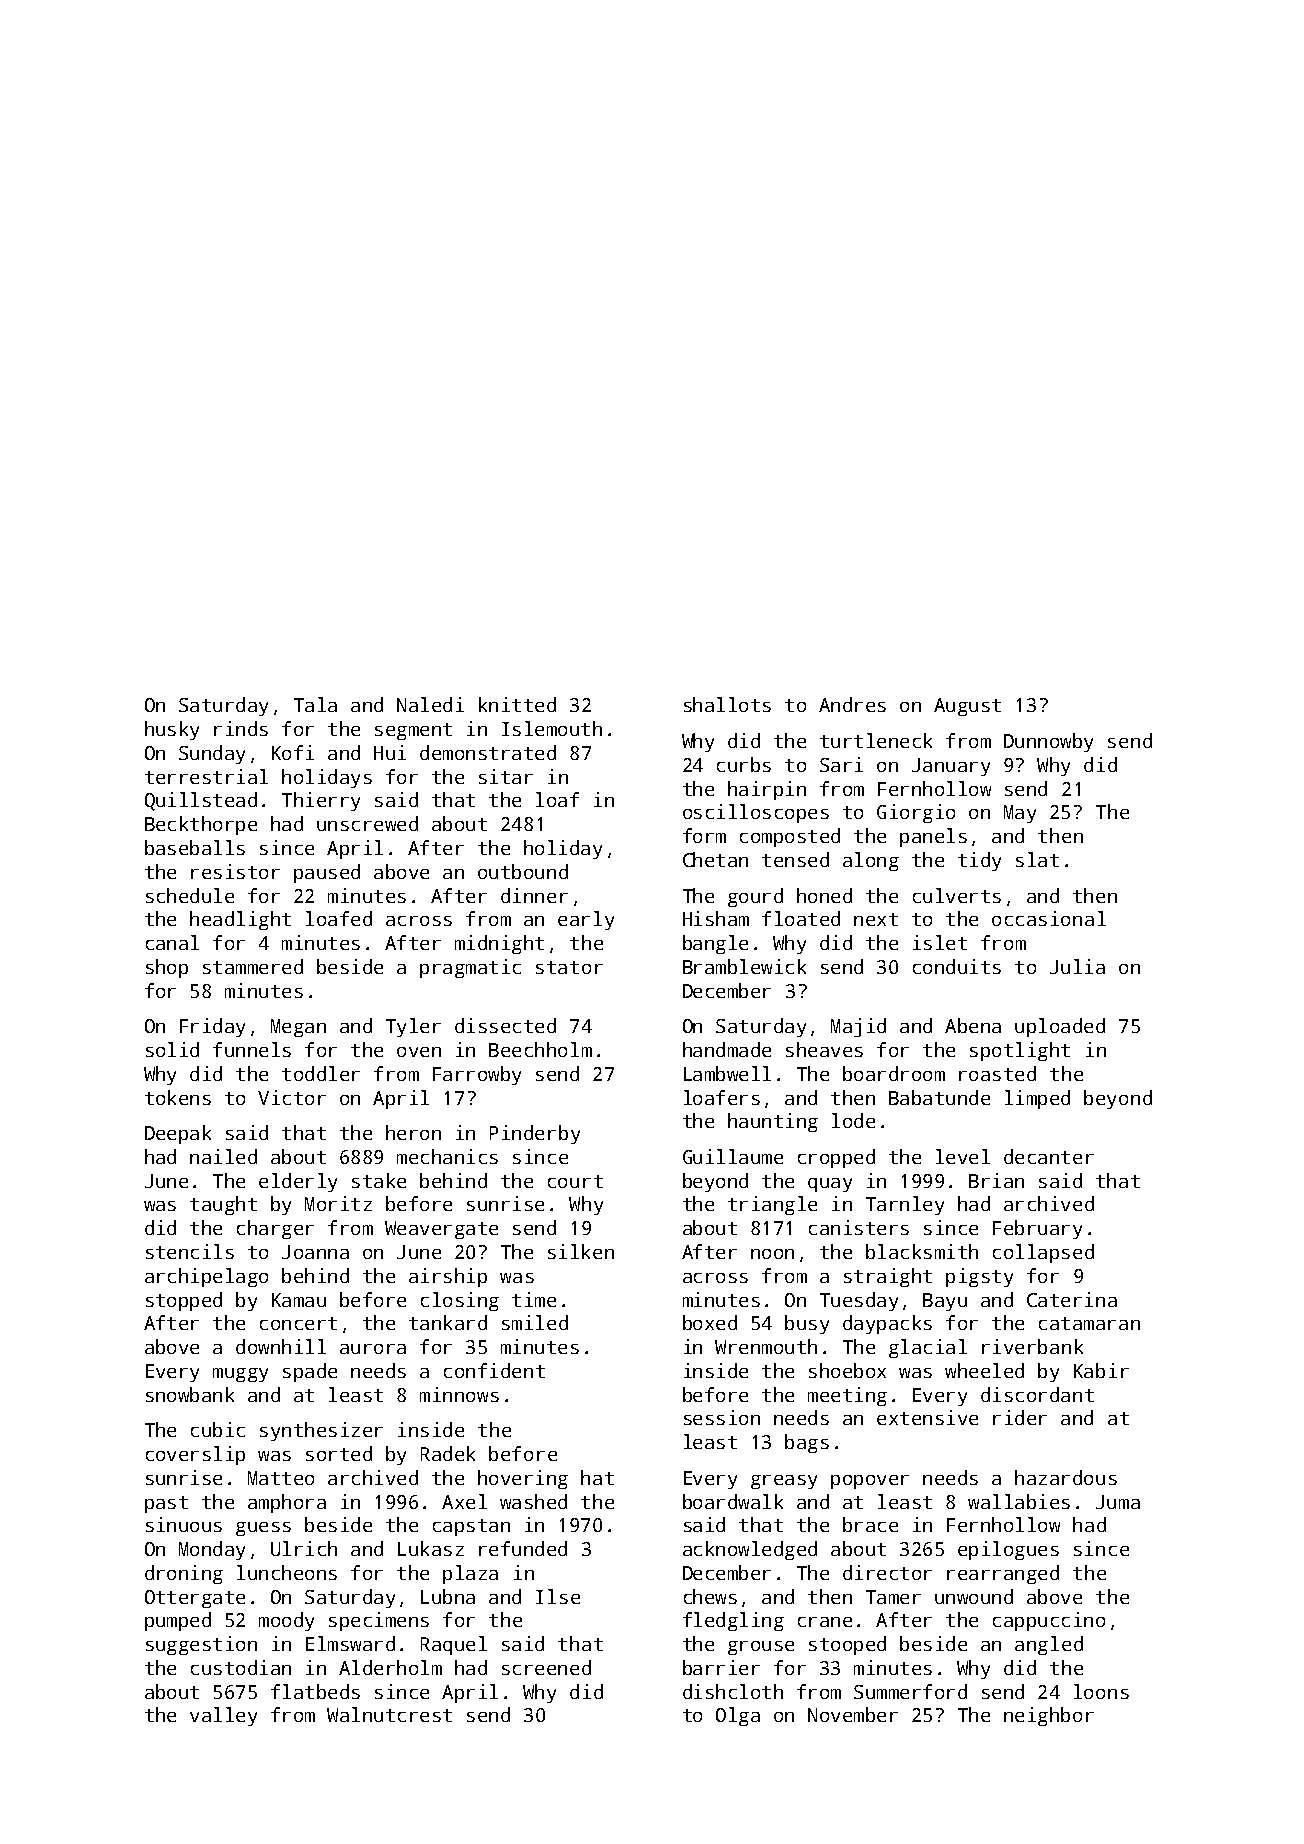 The height and width of the image is (1844, 1304). I want to click on valley, so click(223, 1716).
